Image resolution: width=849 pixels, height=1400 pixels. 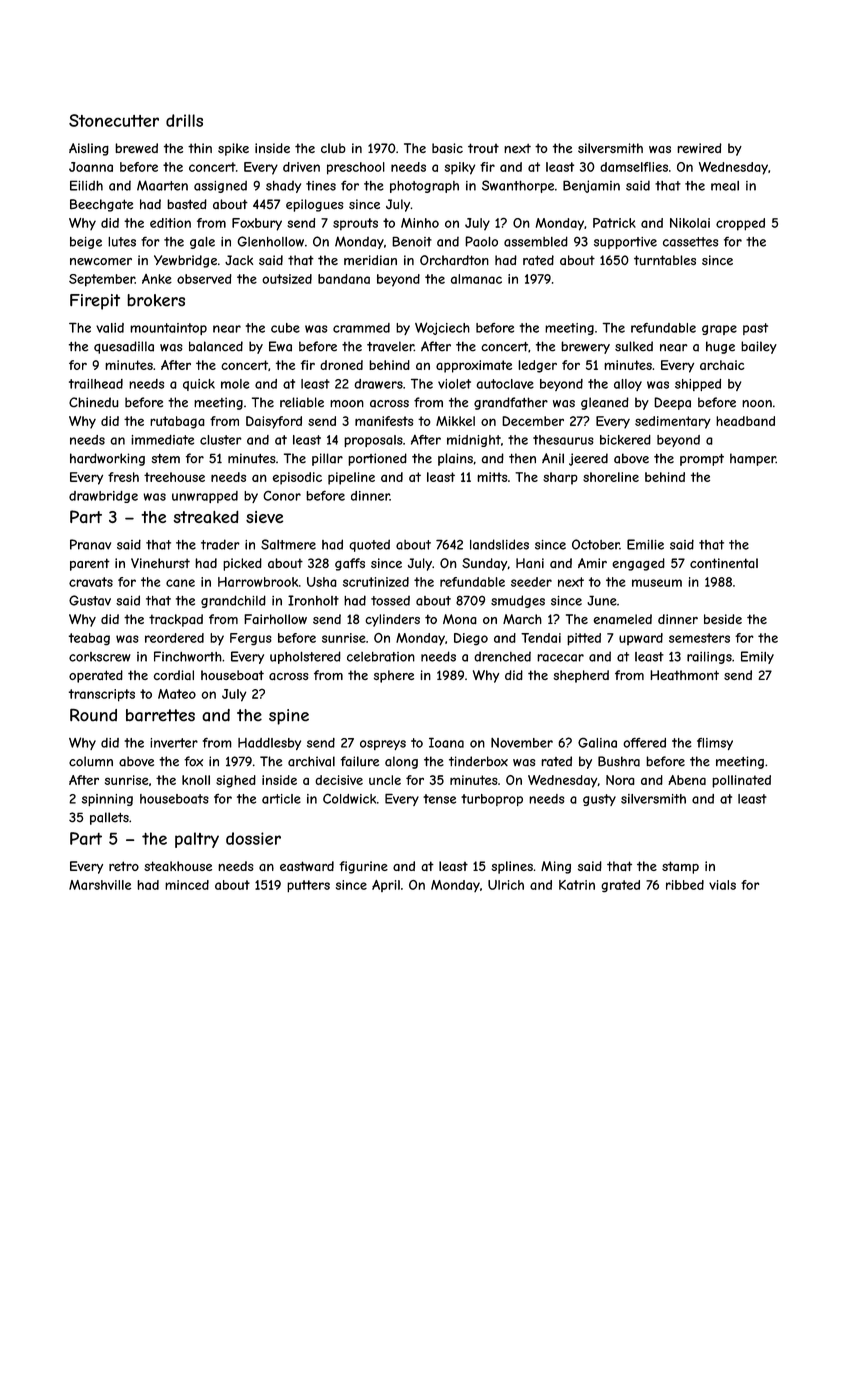 I want to click on dossier, so click(x=253, y=838).
